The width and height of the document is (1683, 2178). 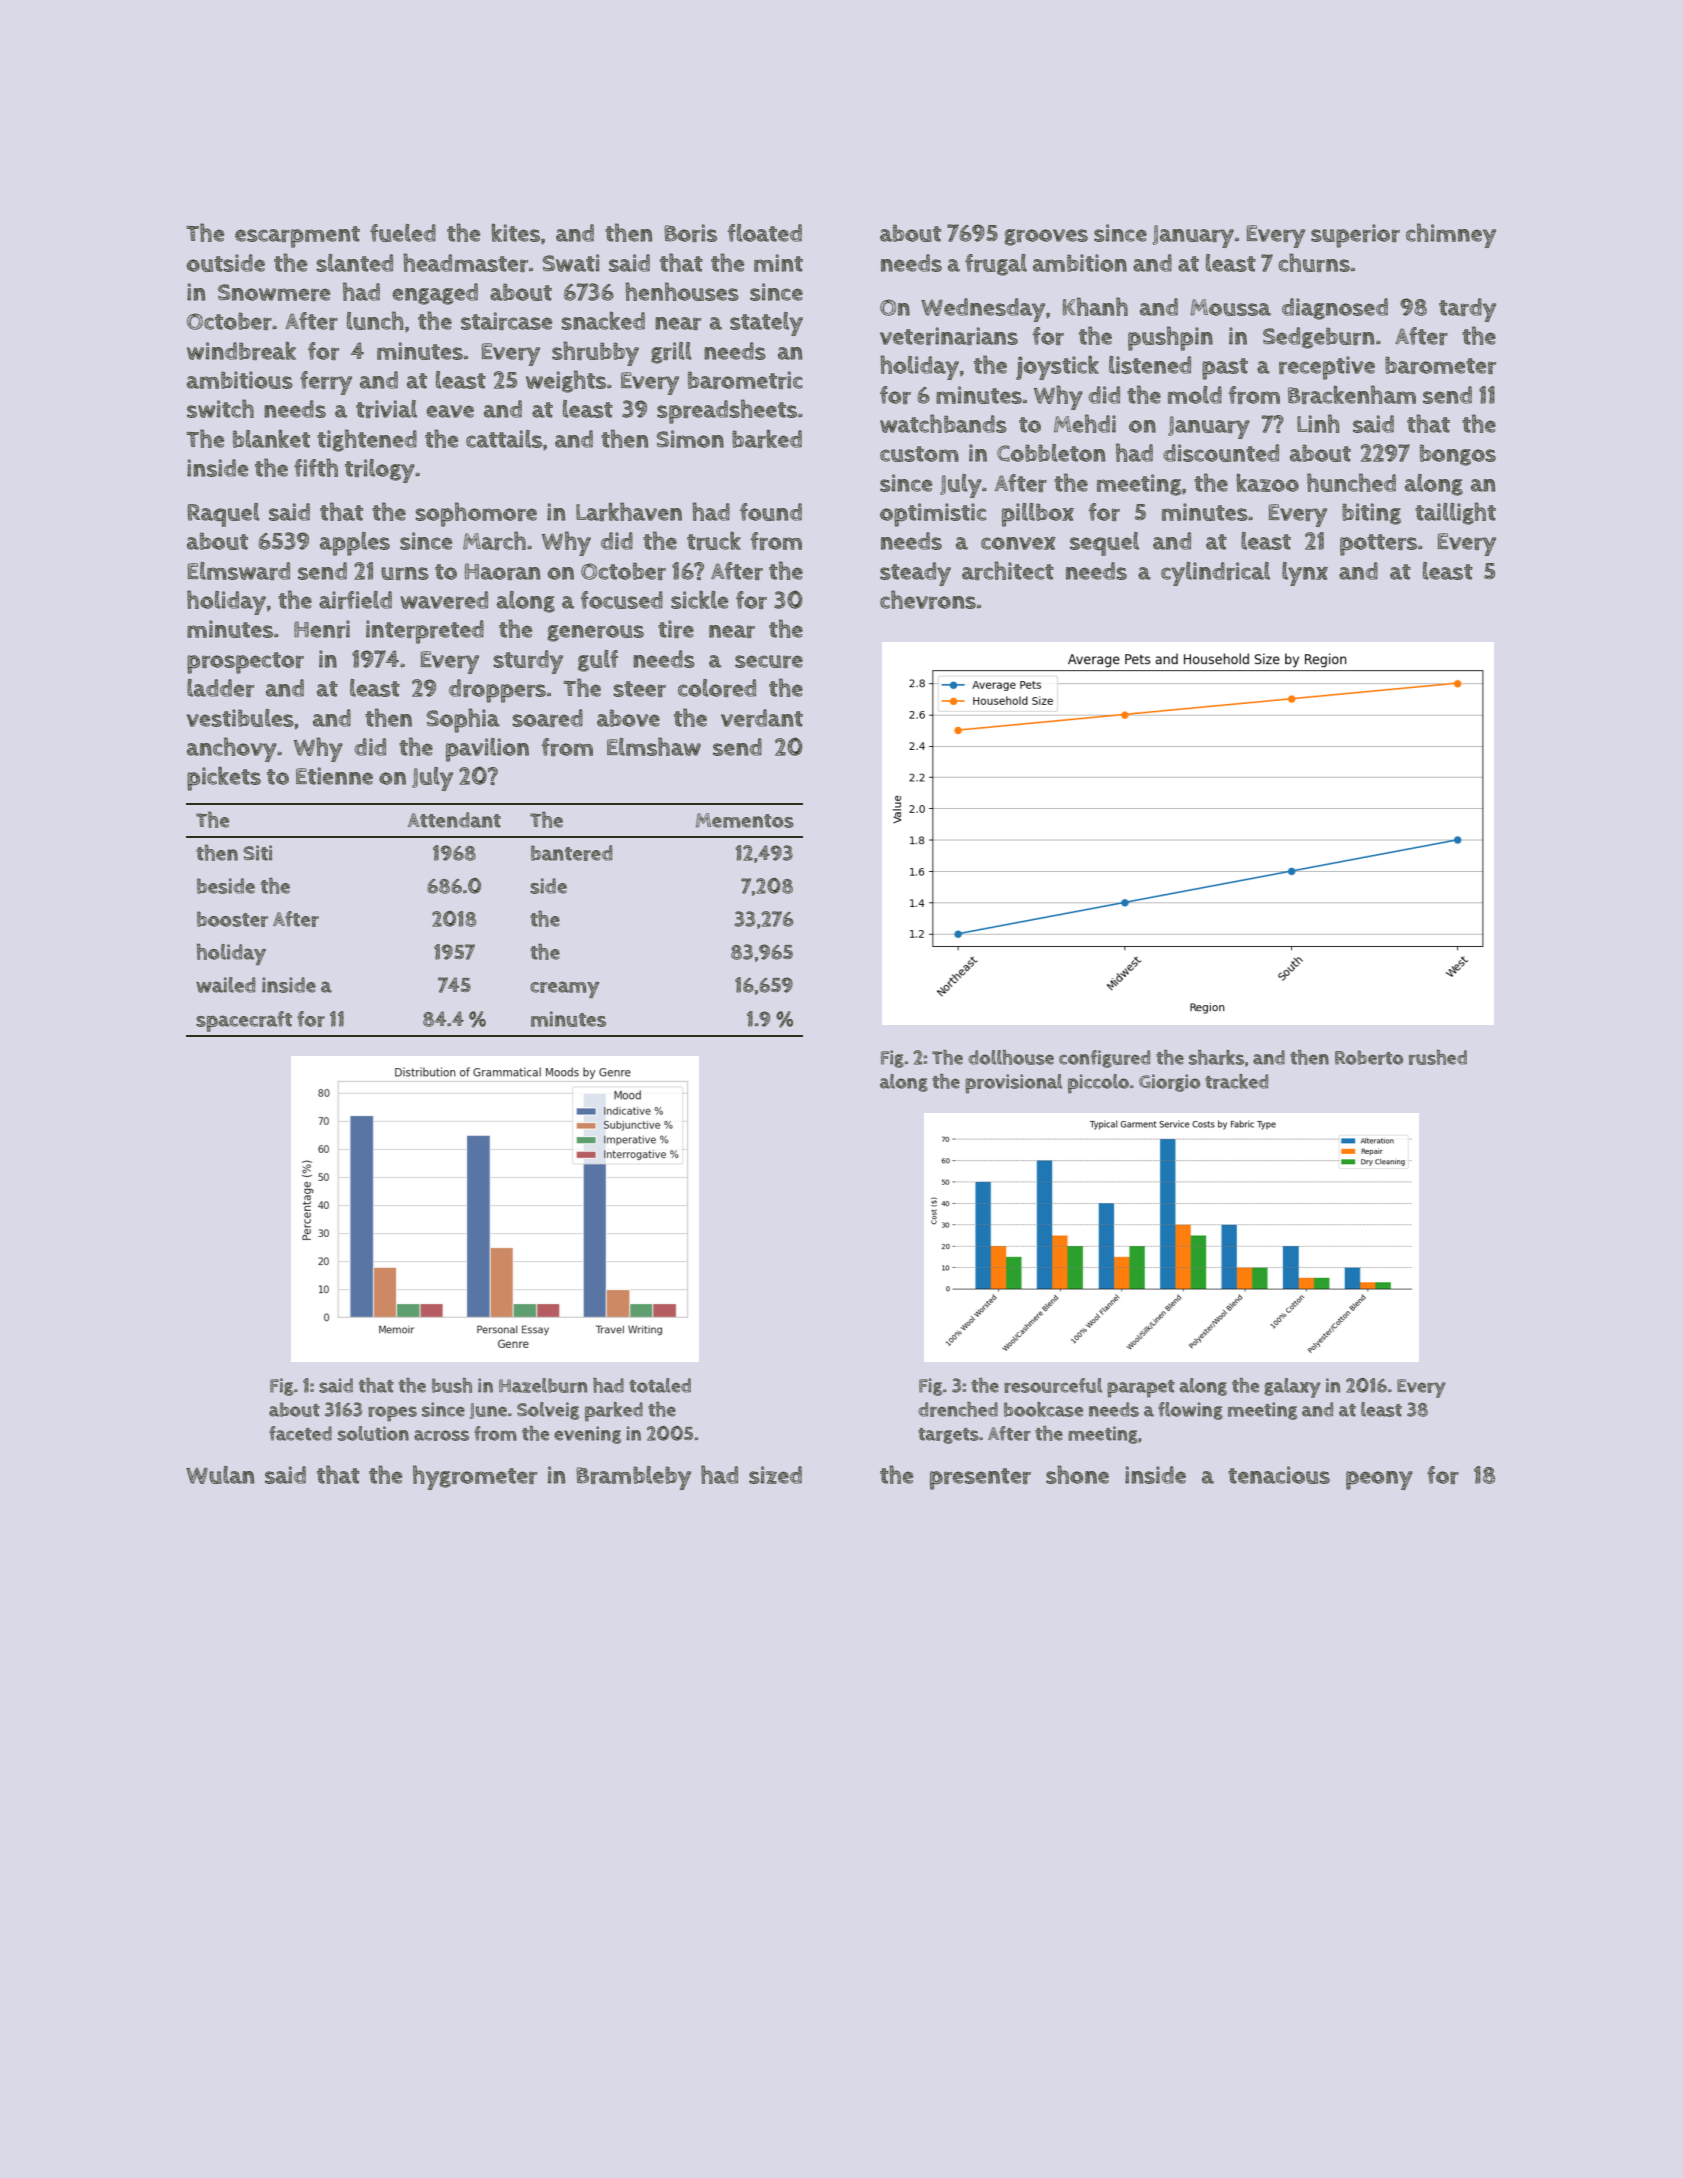 I want to click on ferry, so click(x=326, y=383).
